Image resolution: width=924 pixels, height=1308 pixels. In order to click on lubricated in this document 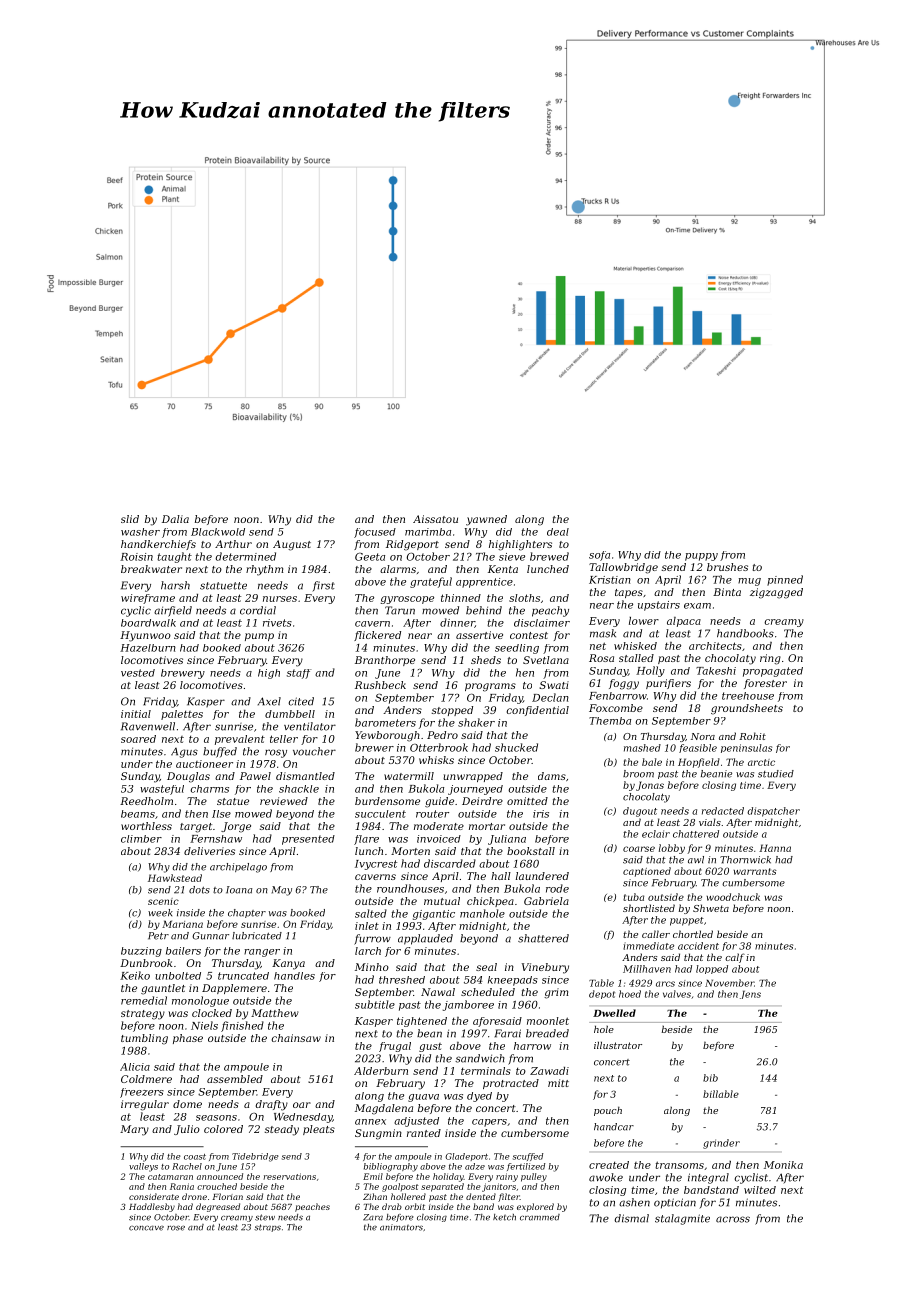, I will do `click(257, 936)`.
